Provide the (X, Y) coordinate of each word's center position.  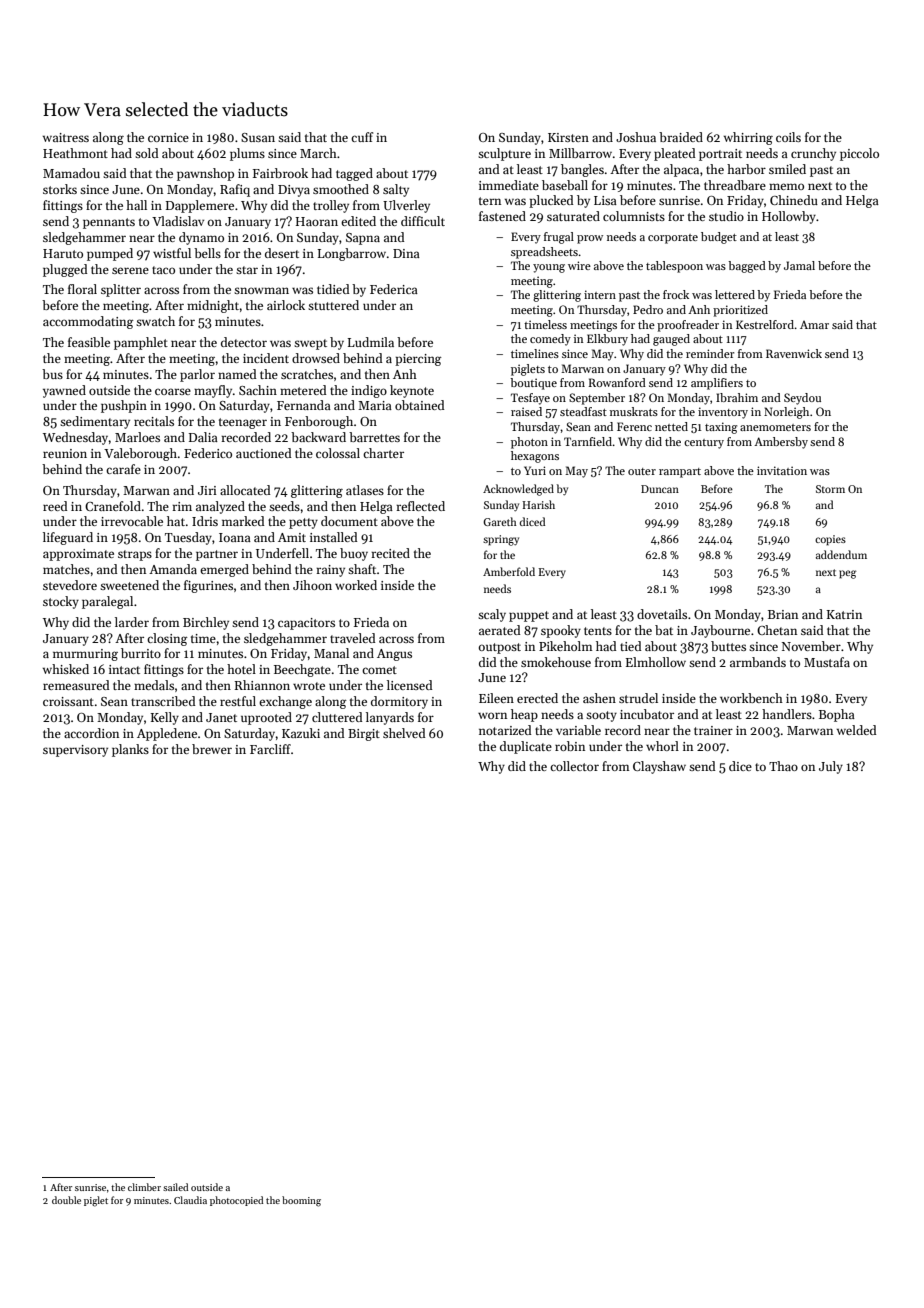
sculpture (504, 154)
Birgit (364, 735)
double (66, 1200)
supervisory (75, 751)
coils (788, 137)
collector (574, 766)
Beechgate (302, 670)
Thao (783, 766)
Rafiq (235, 190)
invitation (782, 470)
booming (301, 1201)
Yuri (535, 470)
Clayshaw (659, 767)
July (831, 767)
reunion (65, 453)
